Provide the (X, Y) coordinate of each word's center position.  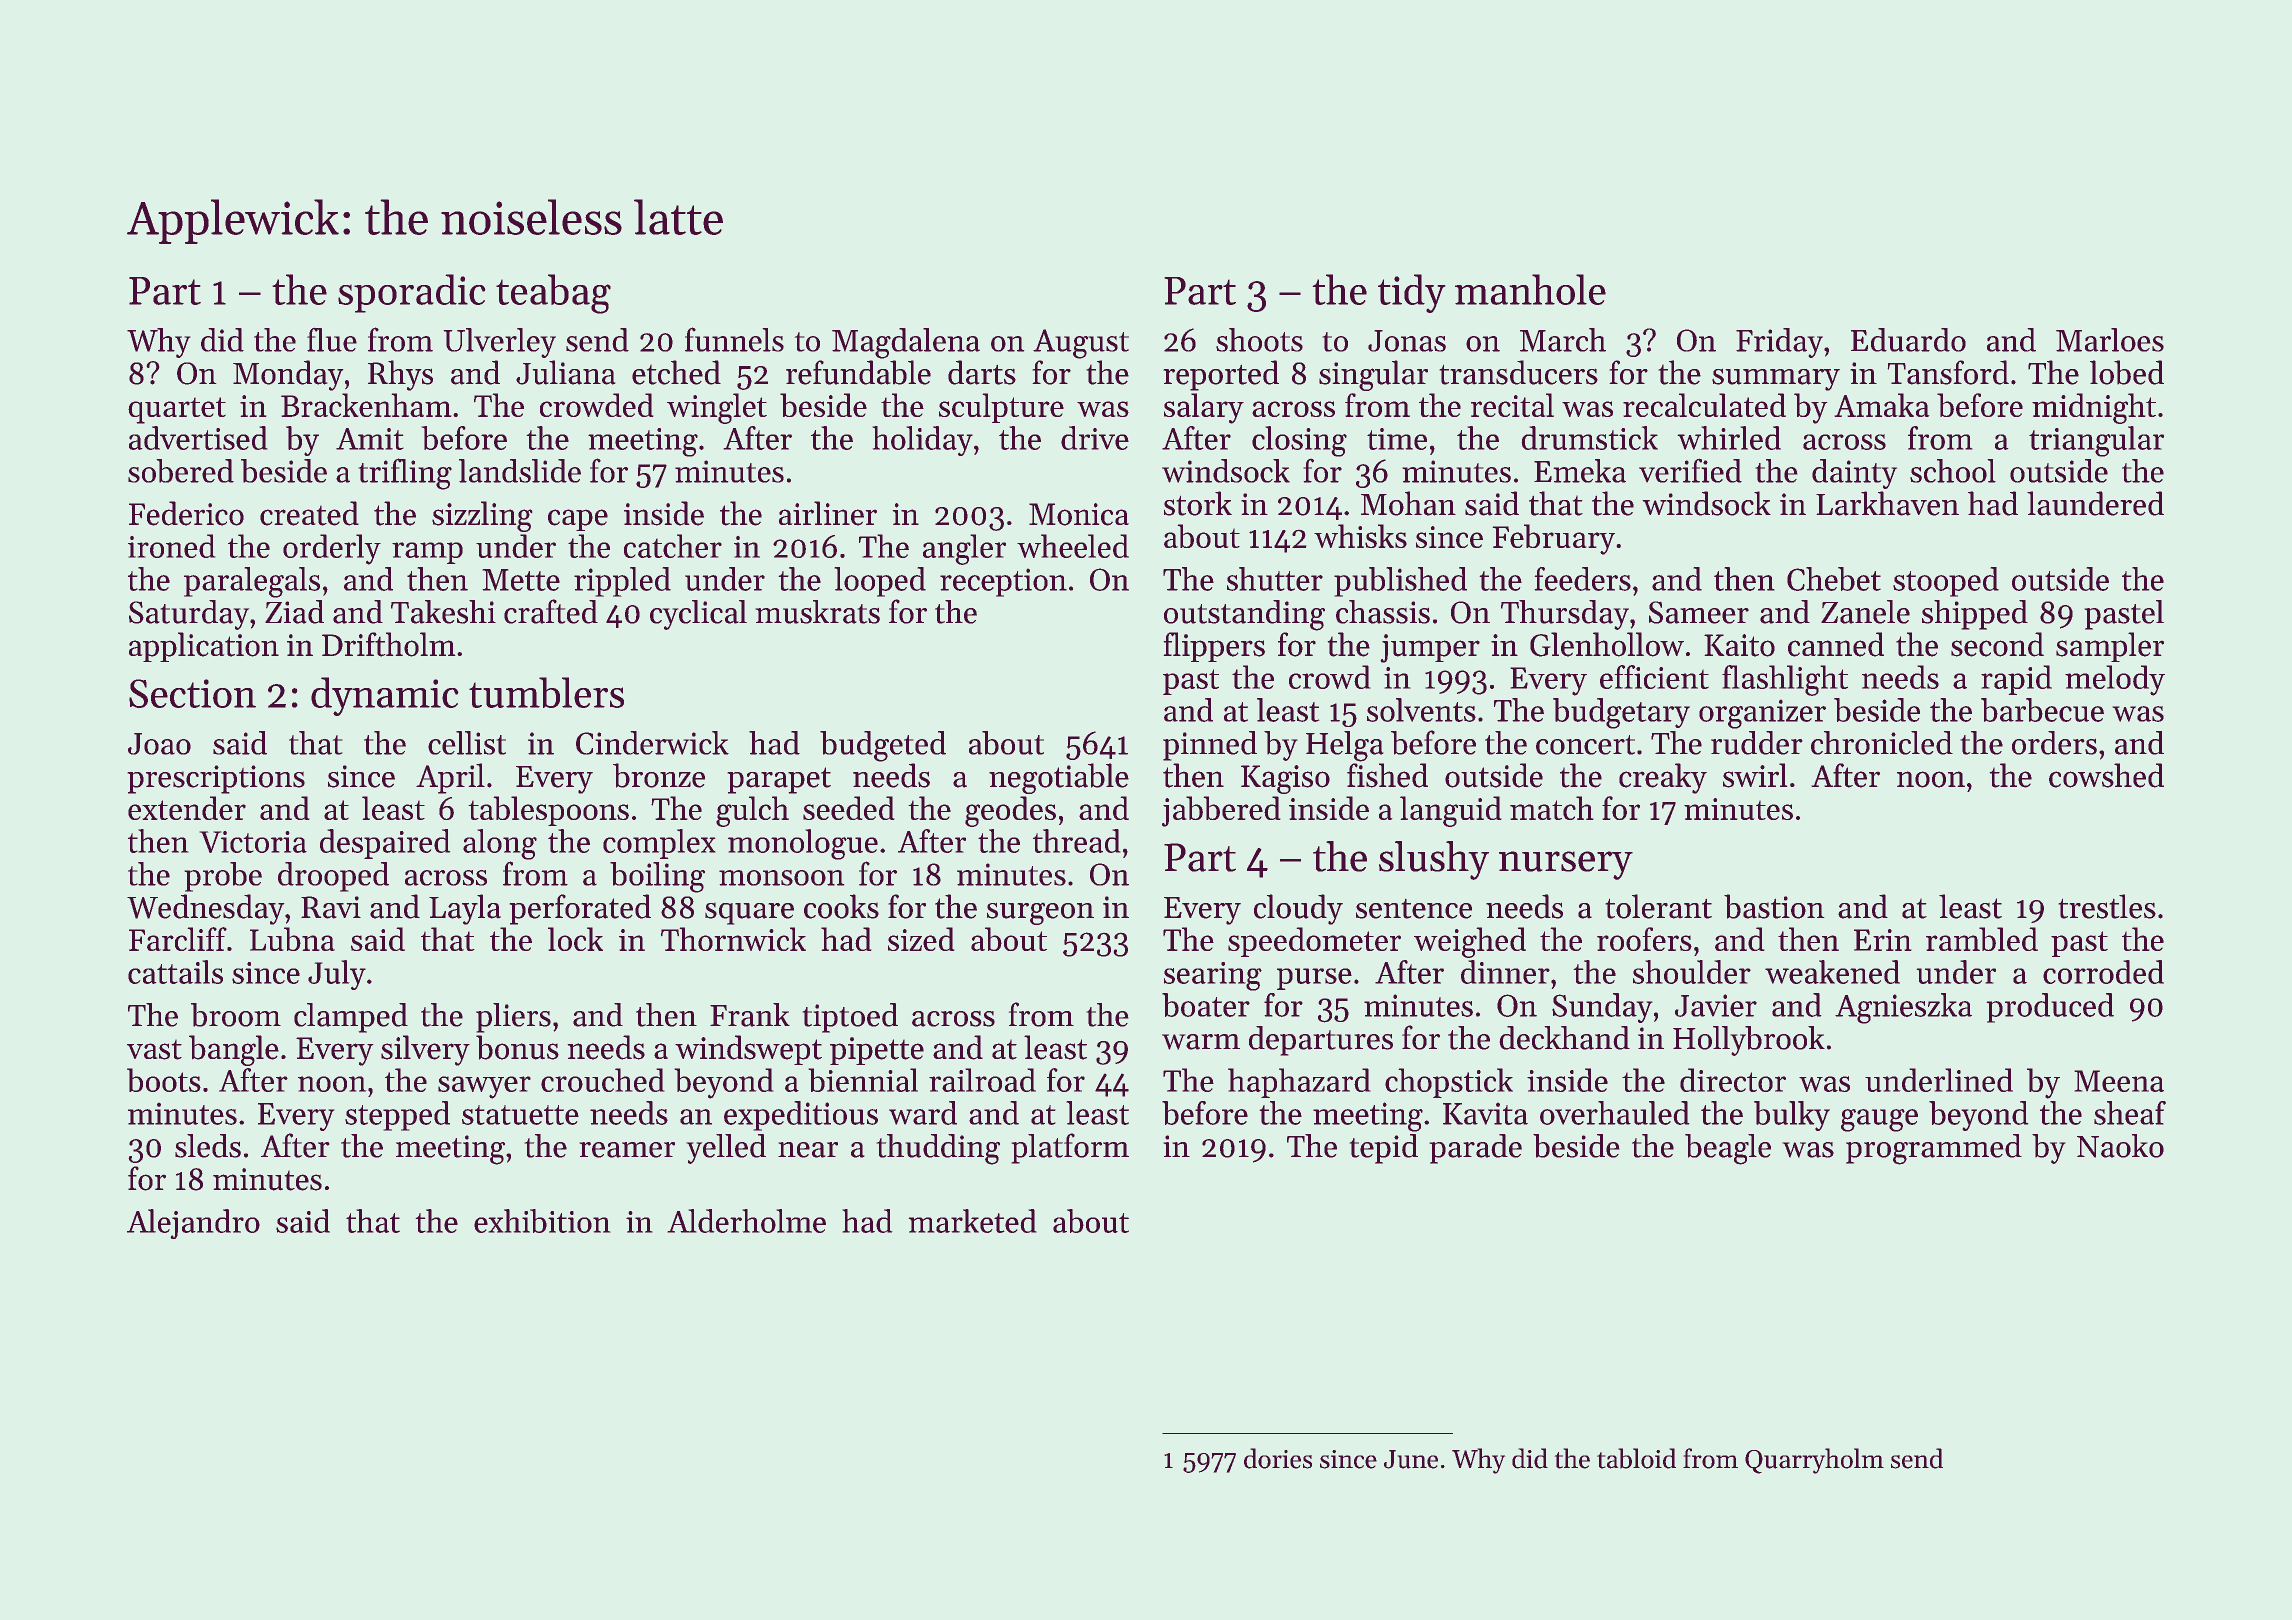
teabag (553, 294)
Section (192, 693)
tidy (1412, 293)
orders (2054, 743)
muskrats (817, 612)
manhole (1530, 289)
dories (1278, 1458)
